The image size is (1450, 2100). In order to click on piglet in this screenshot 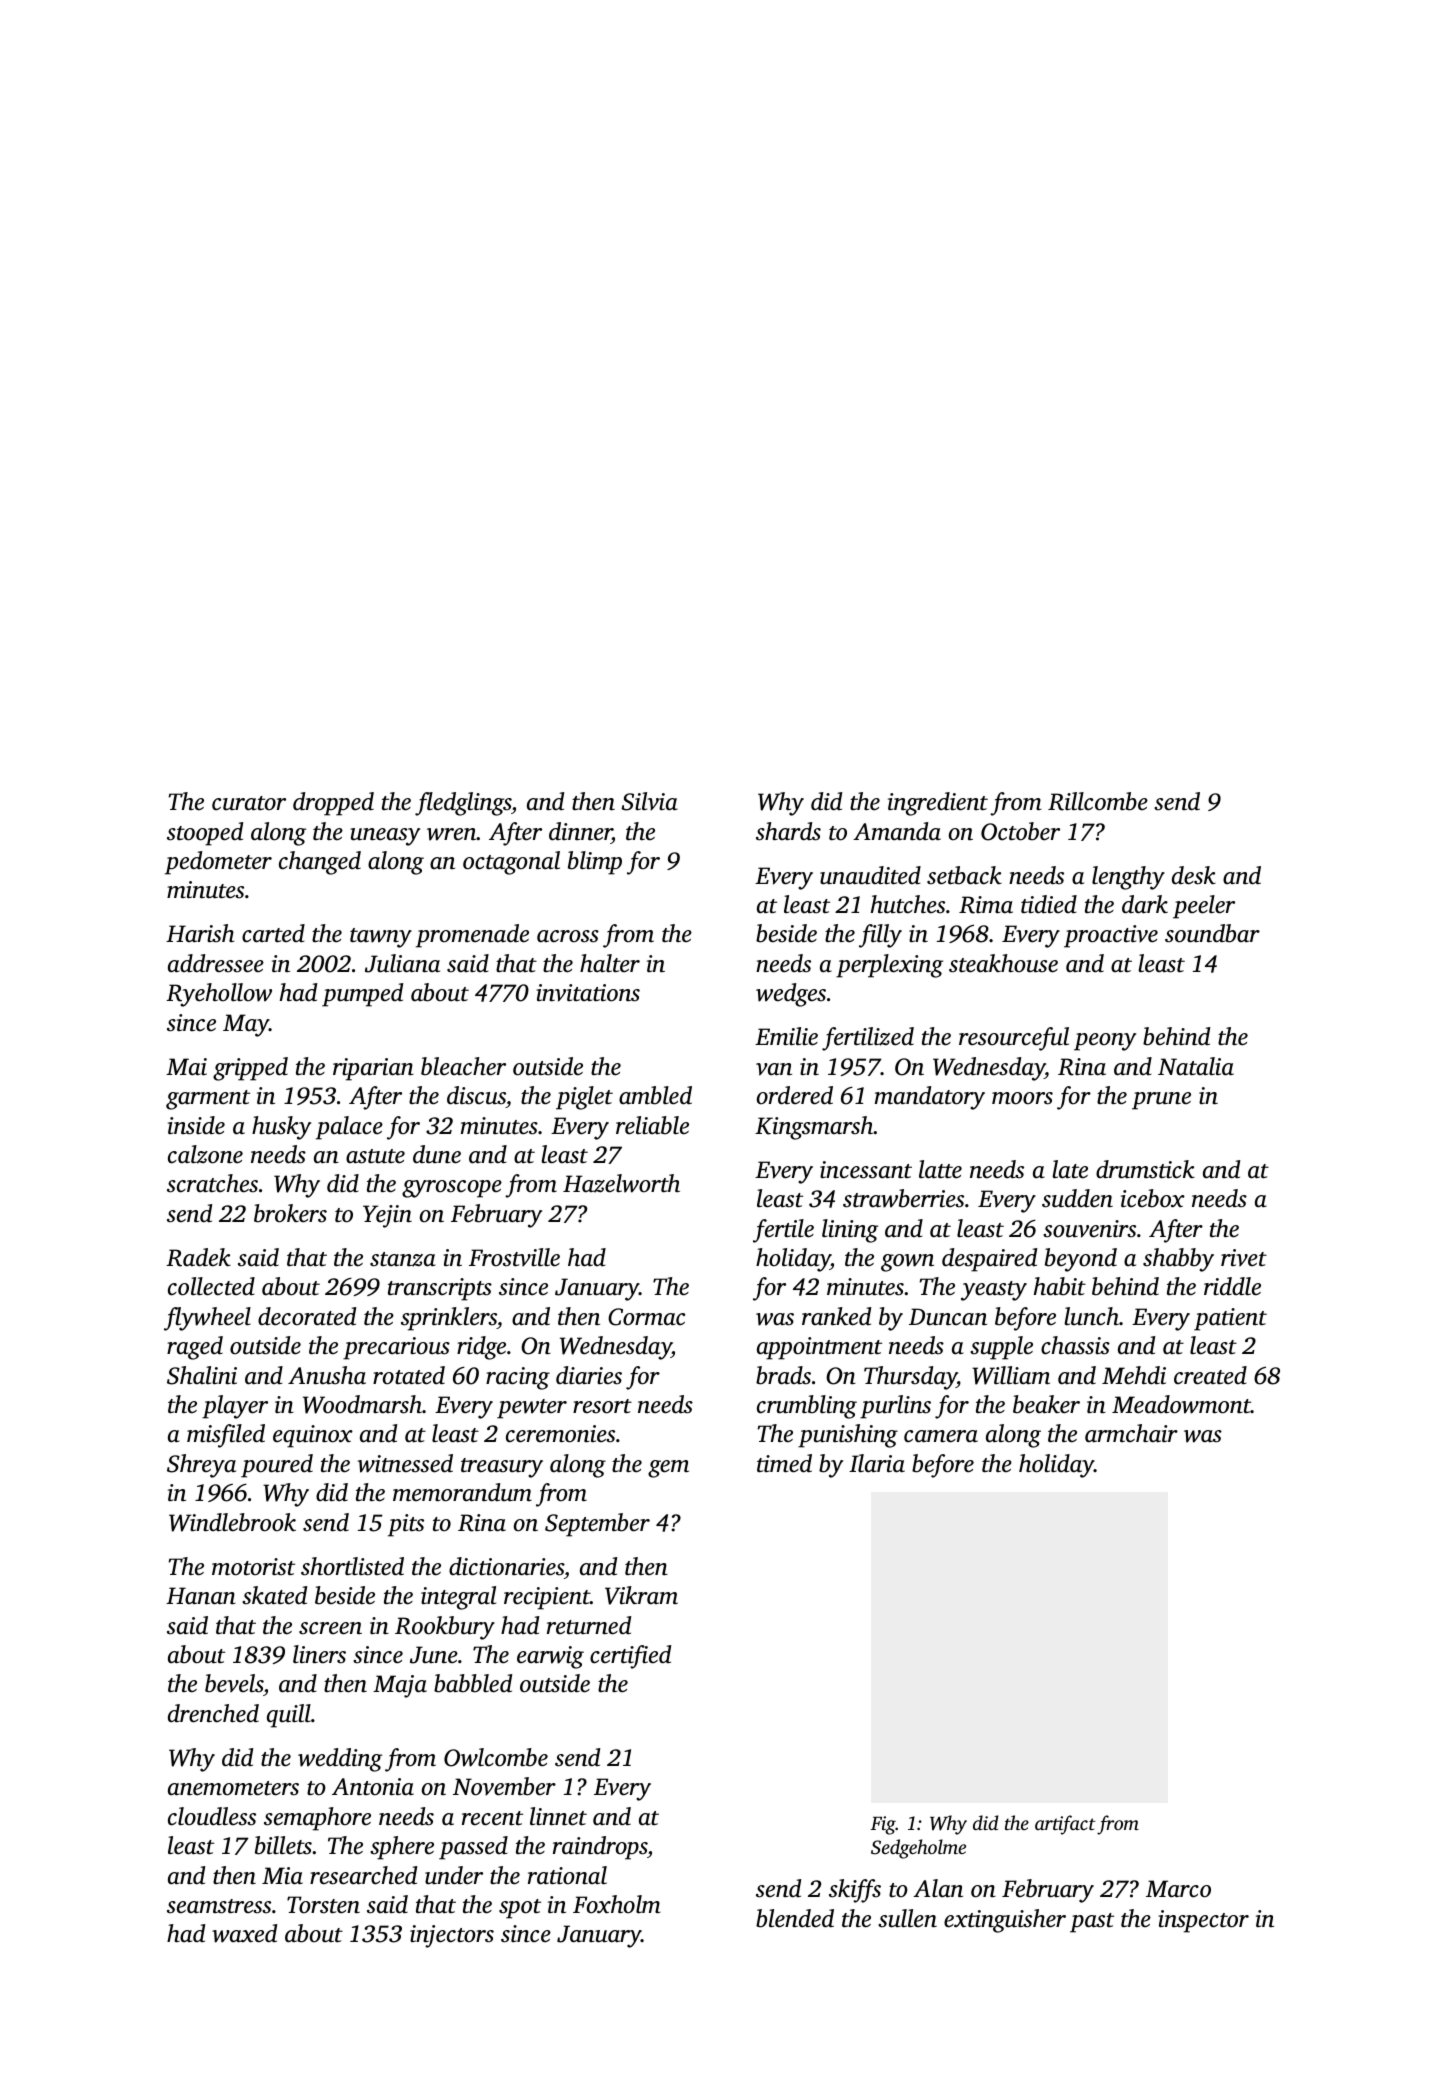, I will do `click(584, 1098)`.
